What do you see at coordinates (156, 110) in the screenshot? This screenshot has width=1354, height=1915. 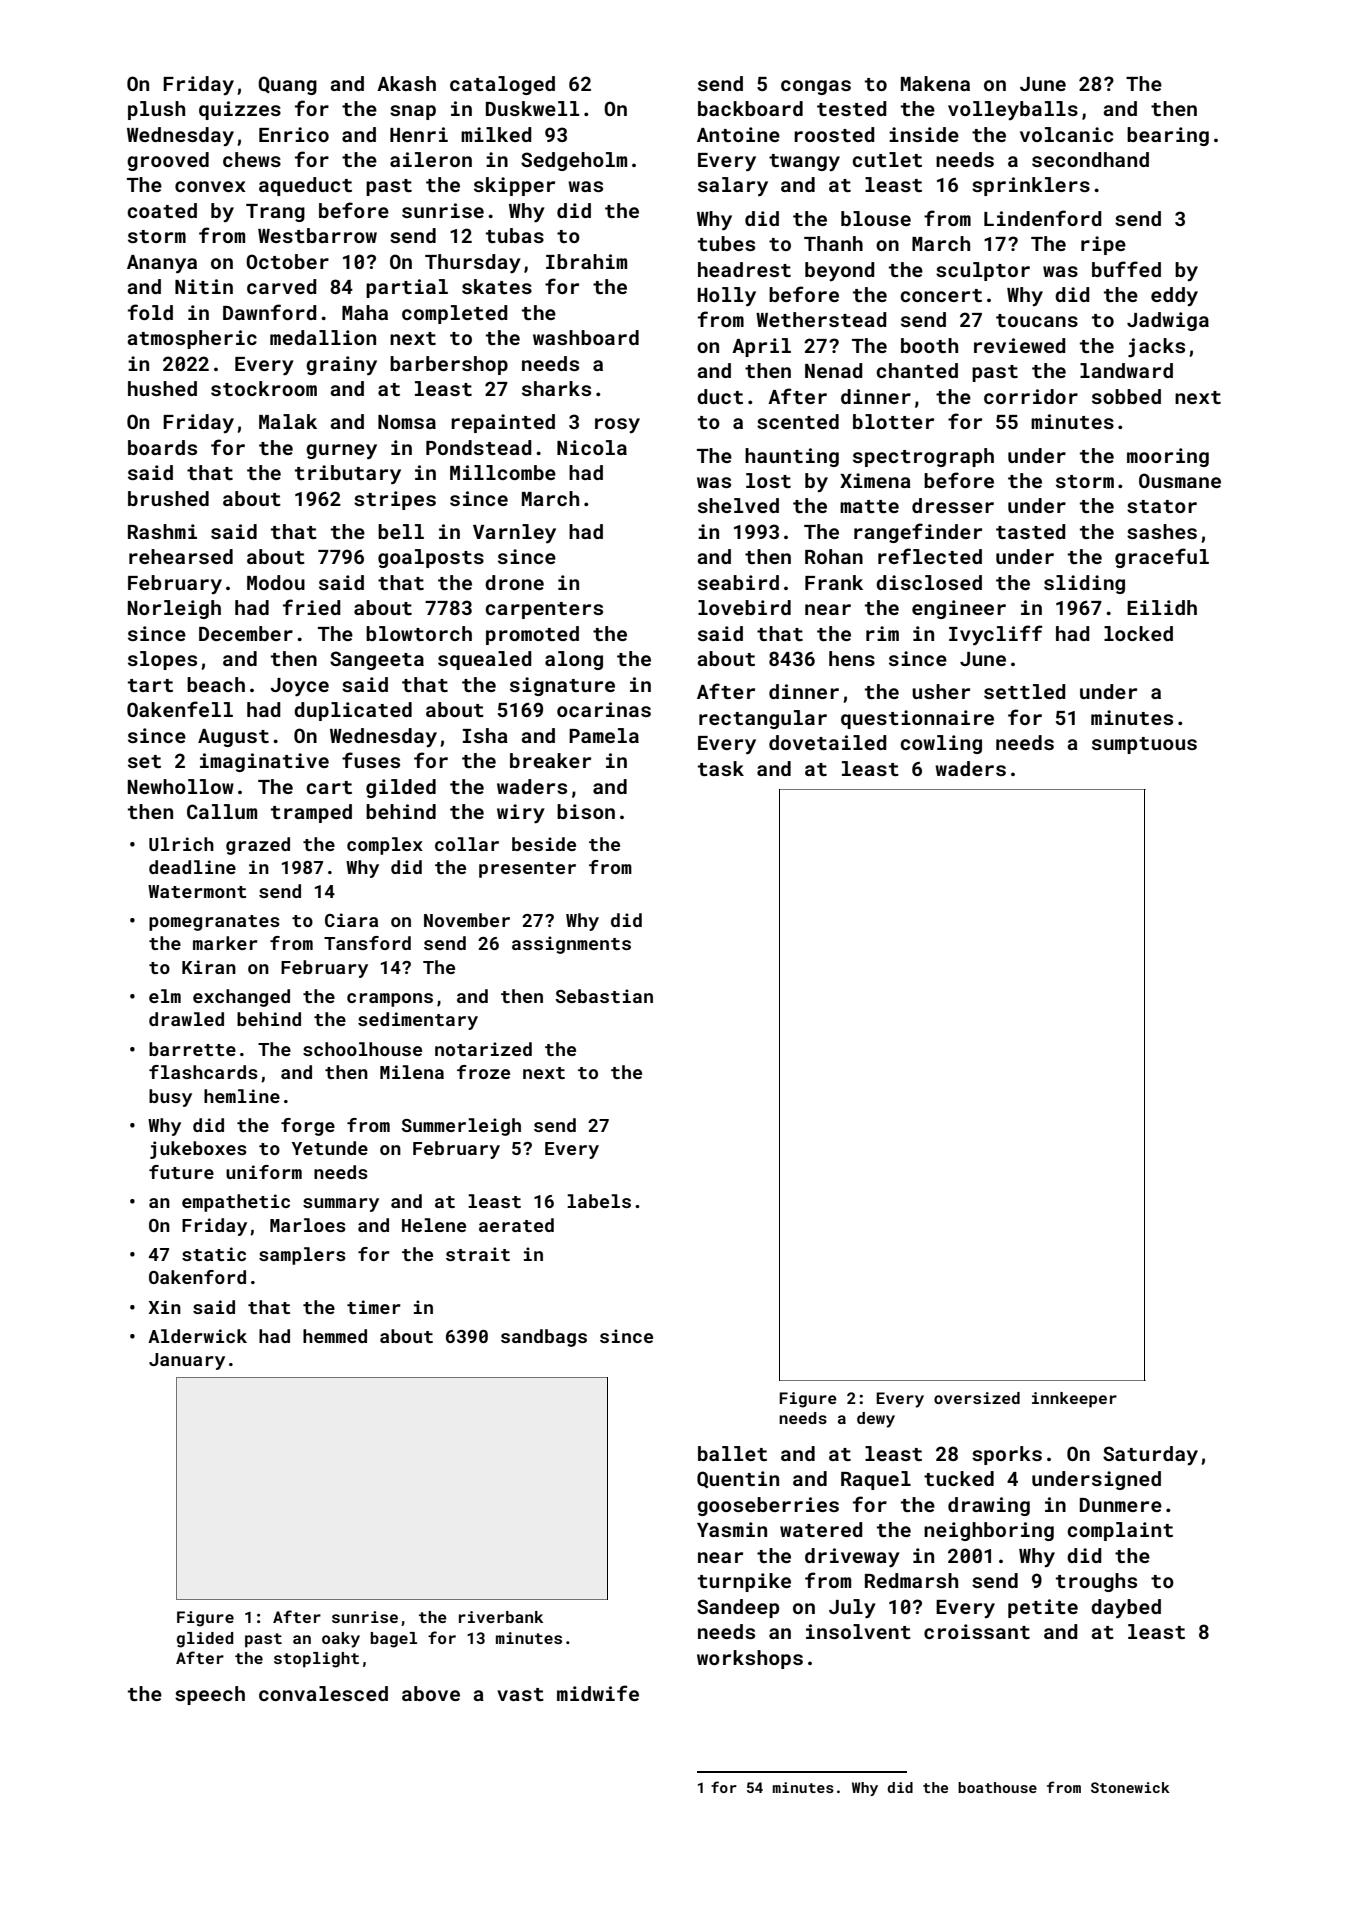 I see `plush` at bounding box center [156, 110].
